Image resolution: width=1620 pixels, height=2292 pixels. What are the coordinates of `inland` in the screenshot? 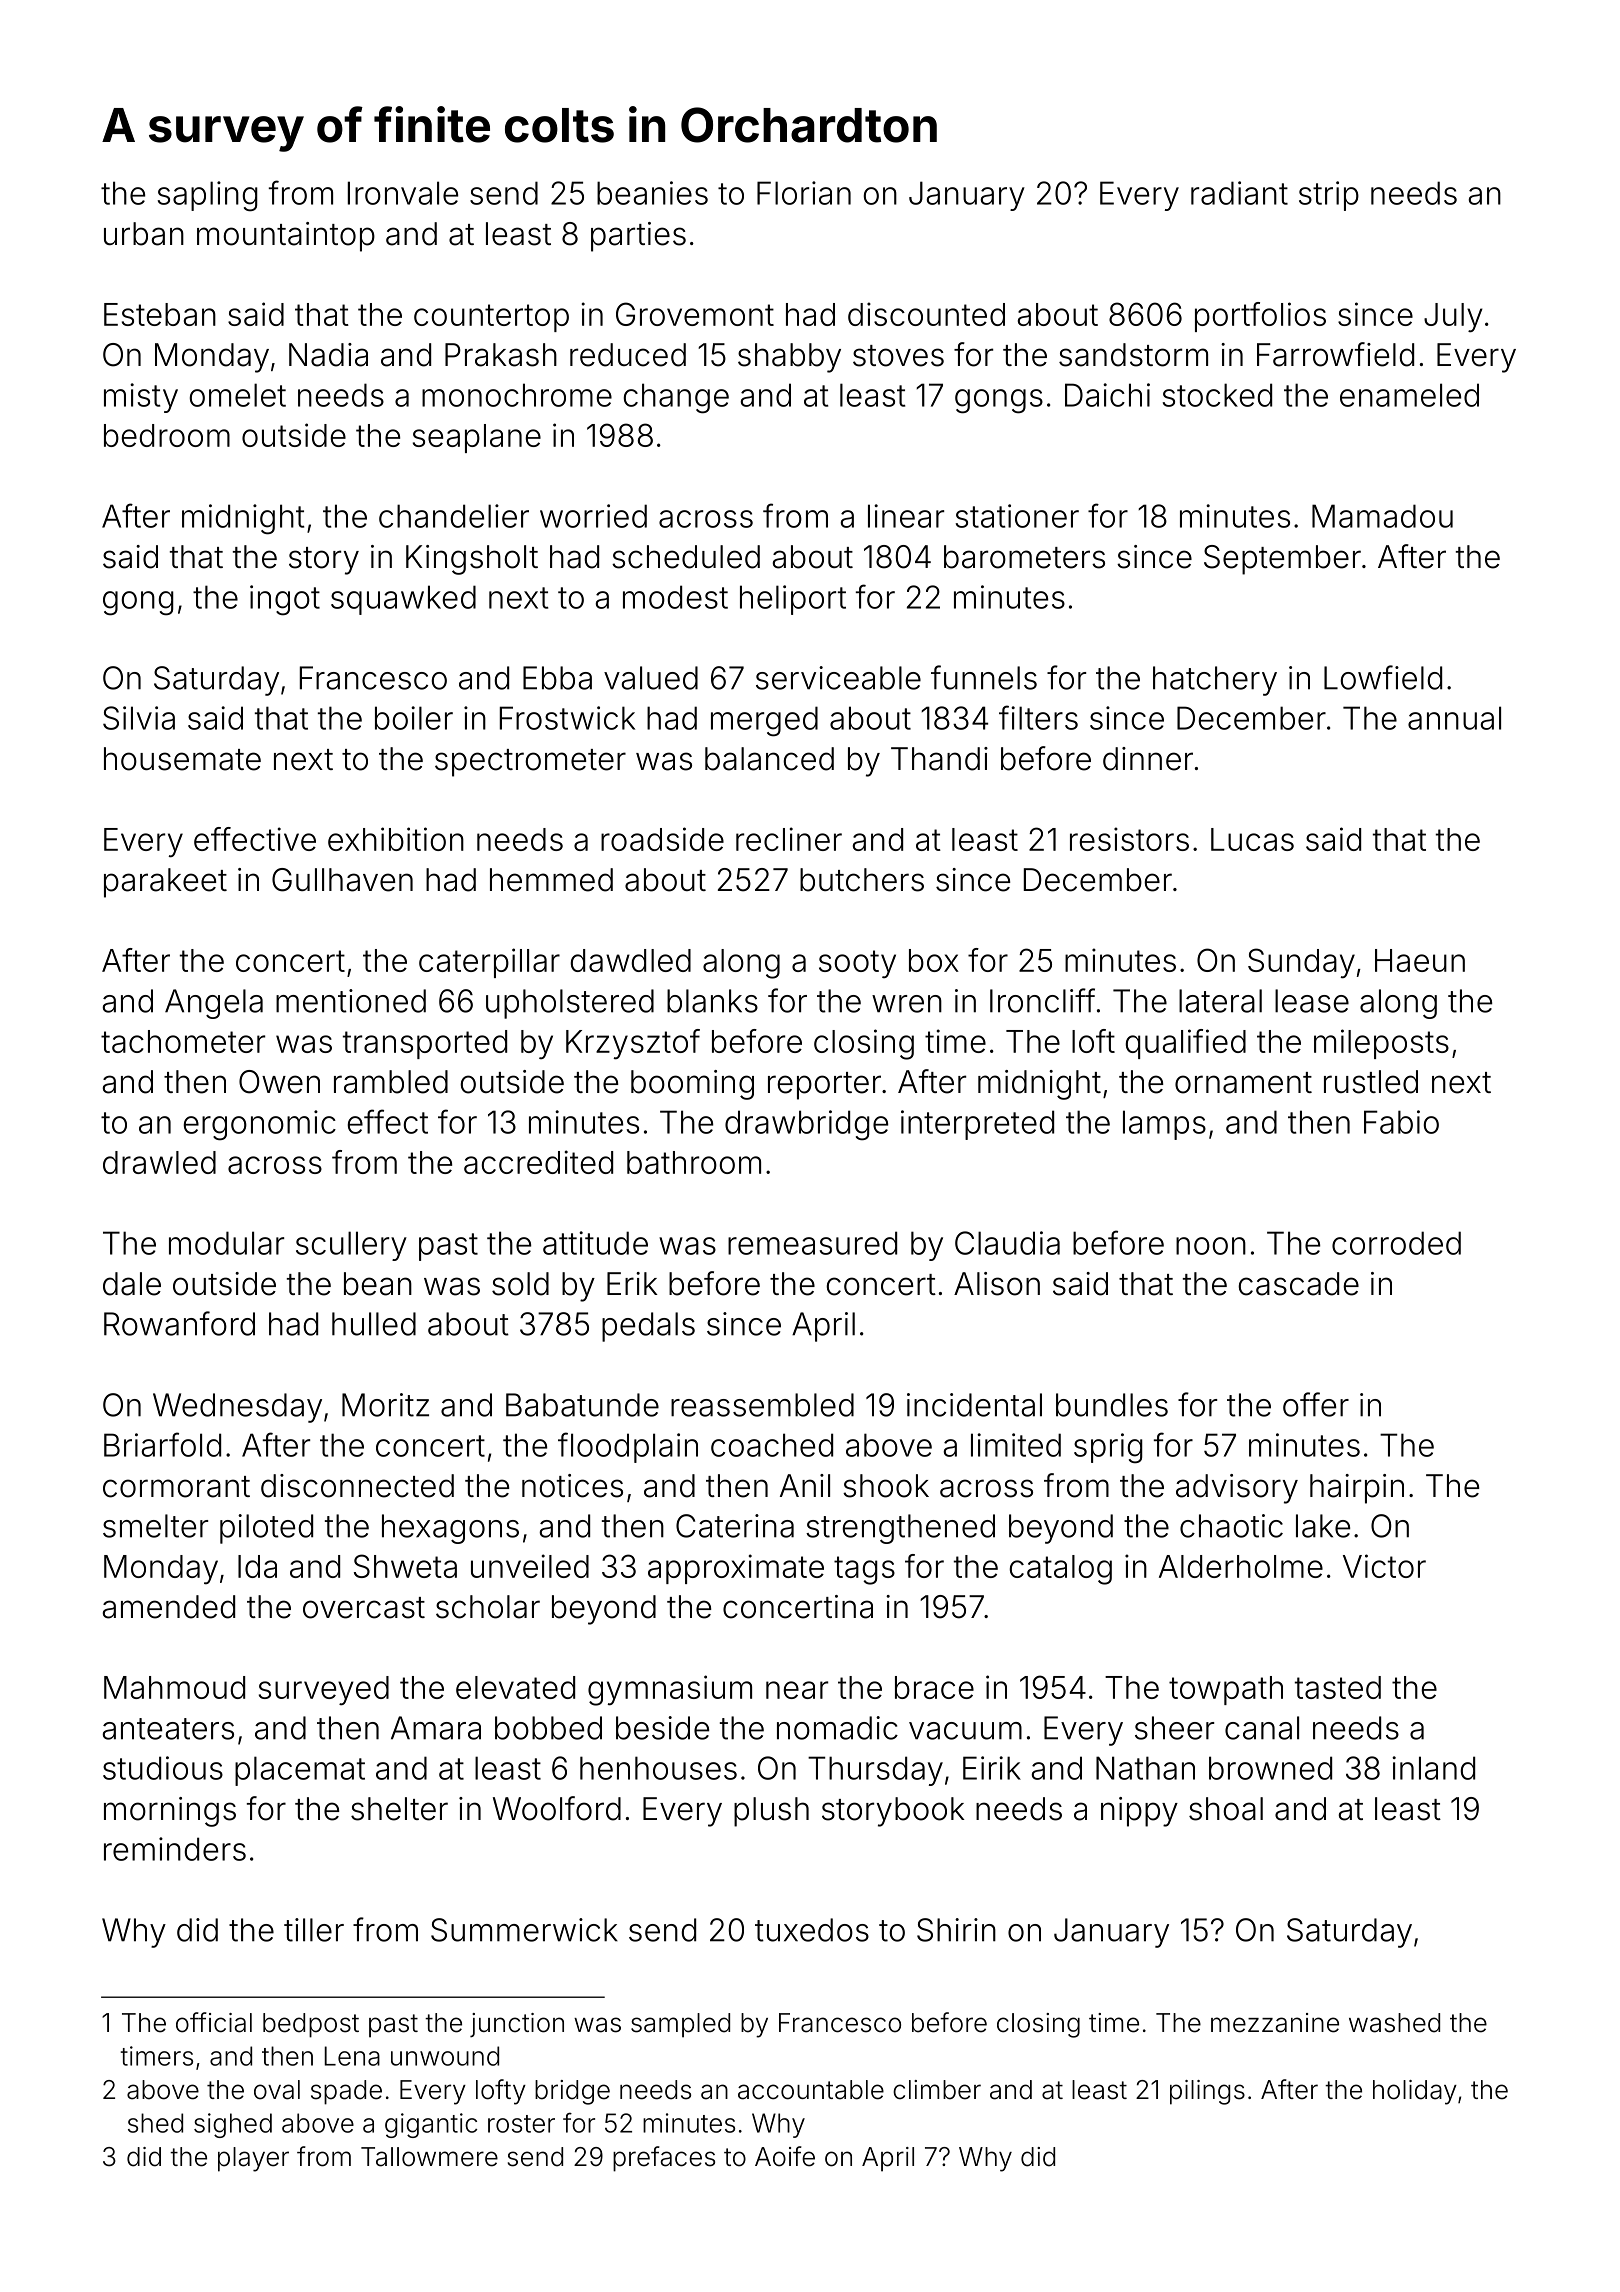 It's located at (1433, 1768).
